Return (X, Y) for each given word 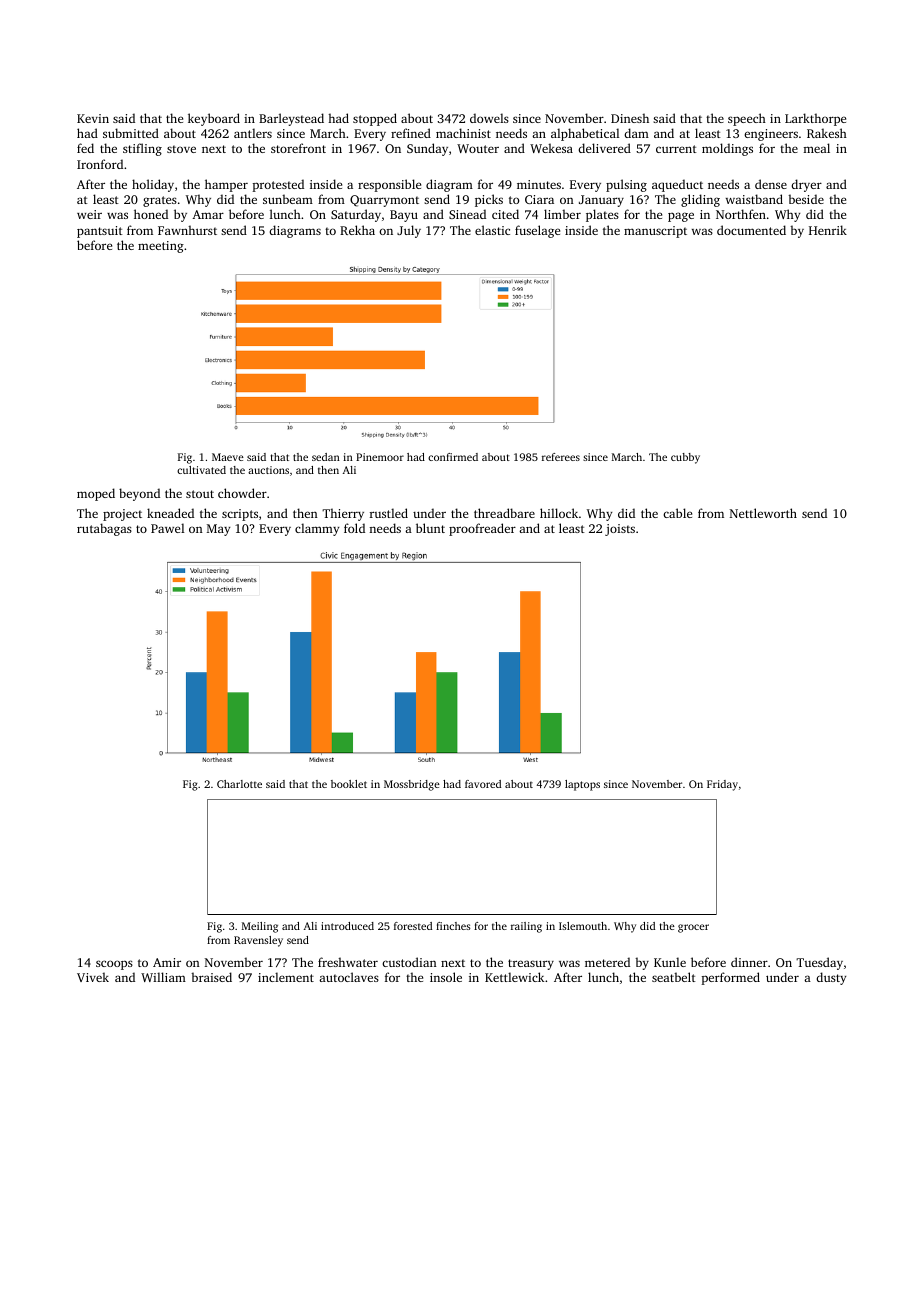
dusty (831, 978)
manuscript (655, 232)
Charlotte (239, 784)
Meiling (260, 927)
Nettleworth (763, 513)
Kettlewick (514, 977)
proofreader (482, 529)
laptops (582, 785)
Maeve (228, 457)
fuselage (537, 231)
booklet (349, 784)
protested (278, 185)
